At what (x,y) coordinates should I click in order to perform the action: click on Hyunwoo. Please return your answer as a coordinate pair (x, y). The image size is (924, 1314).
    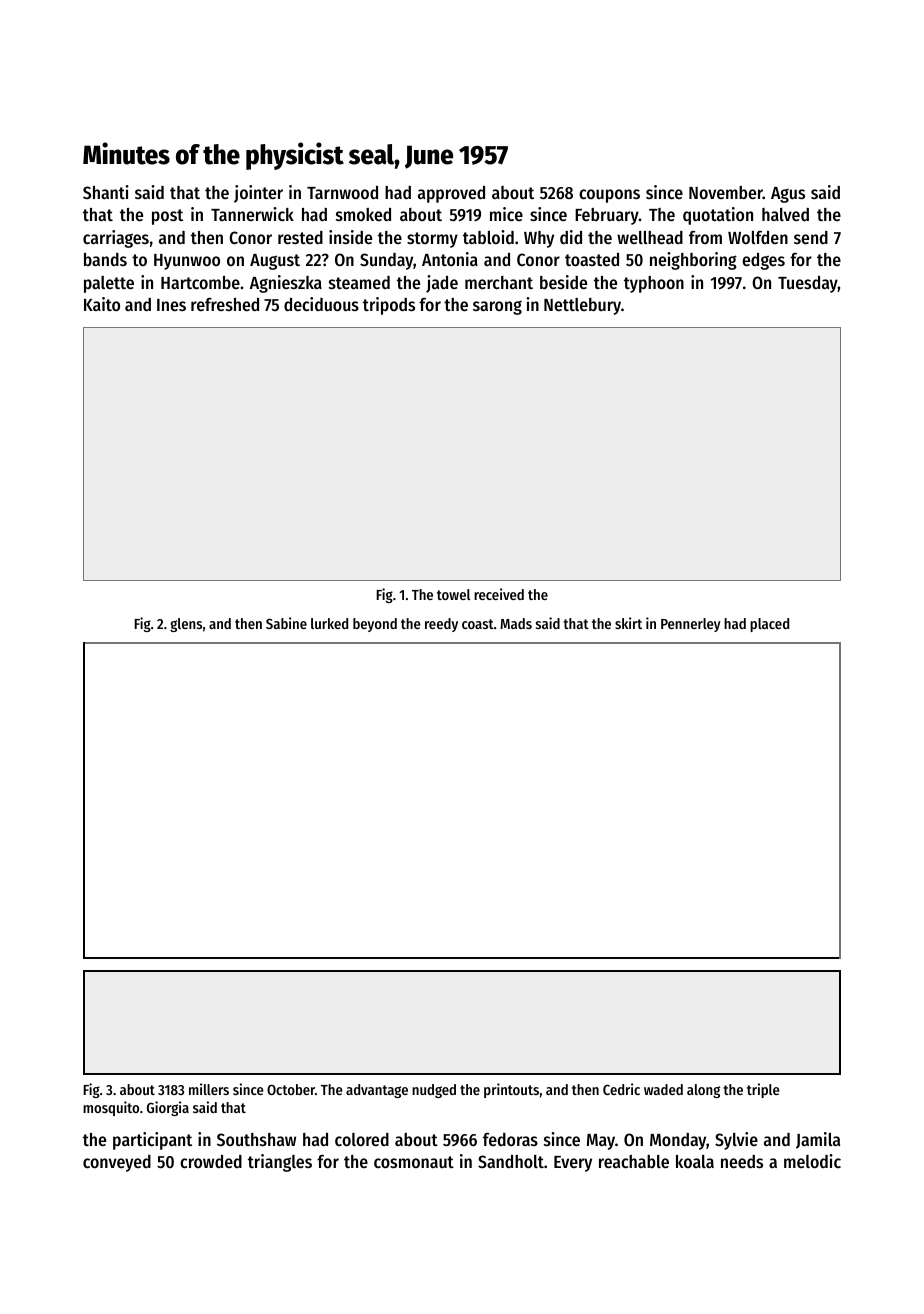
    Looking at the image, I should click on (187, 262).
